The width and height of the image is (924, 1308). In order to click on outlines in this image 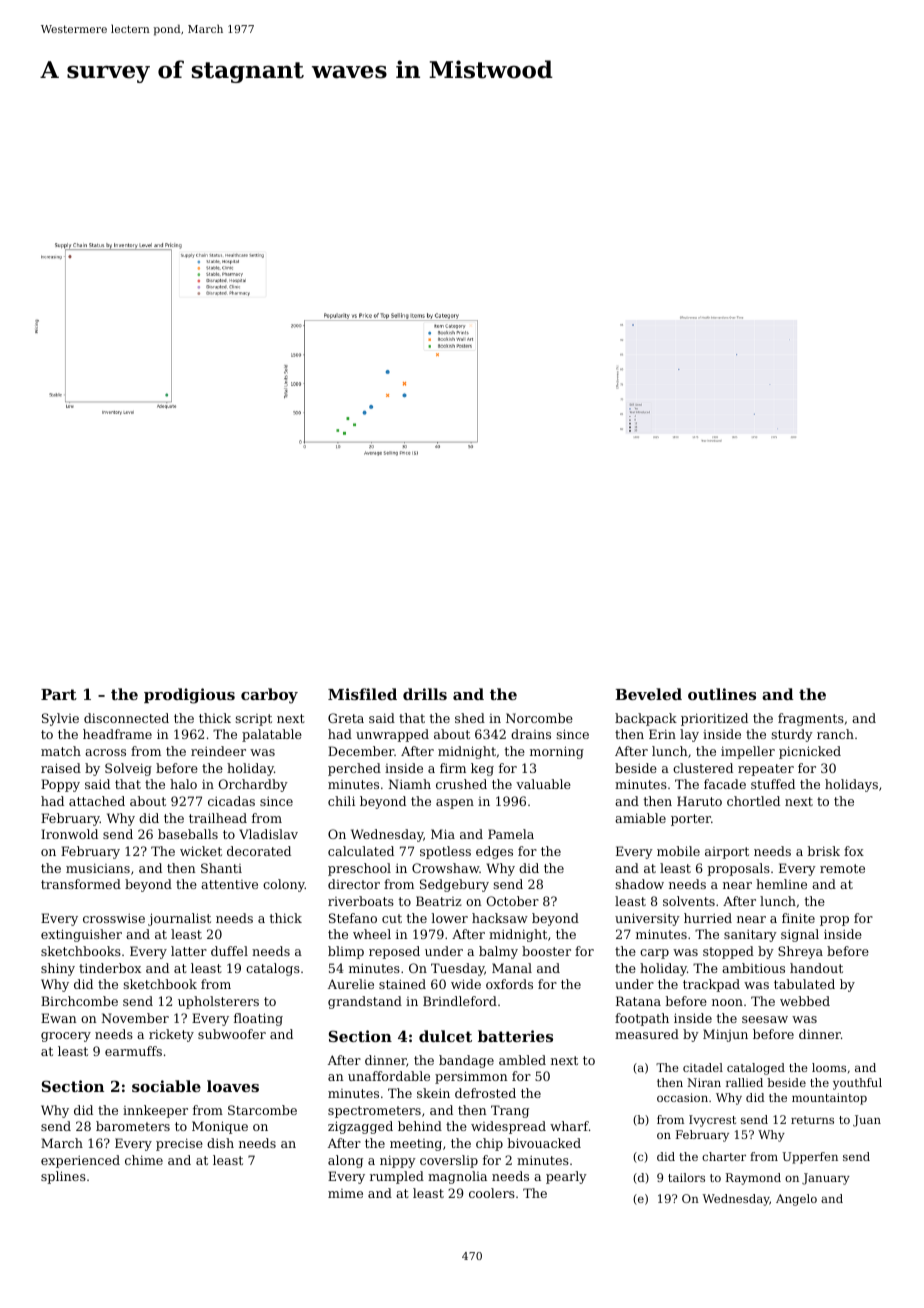, I will do `click(722, 694)`.
